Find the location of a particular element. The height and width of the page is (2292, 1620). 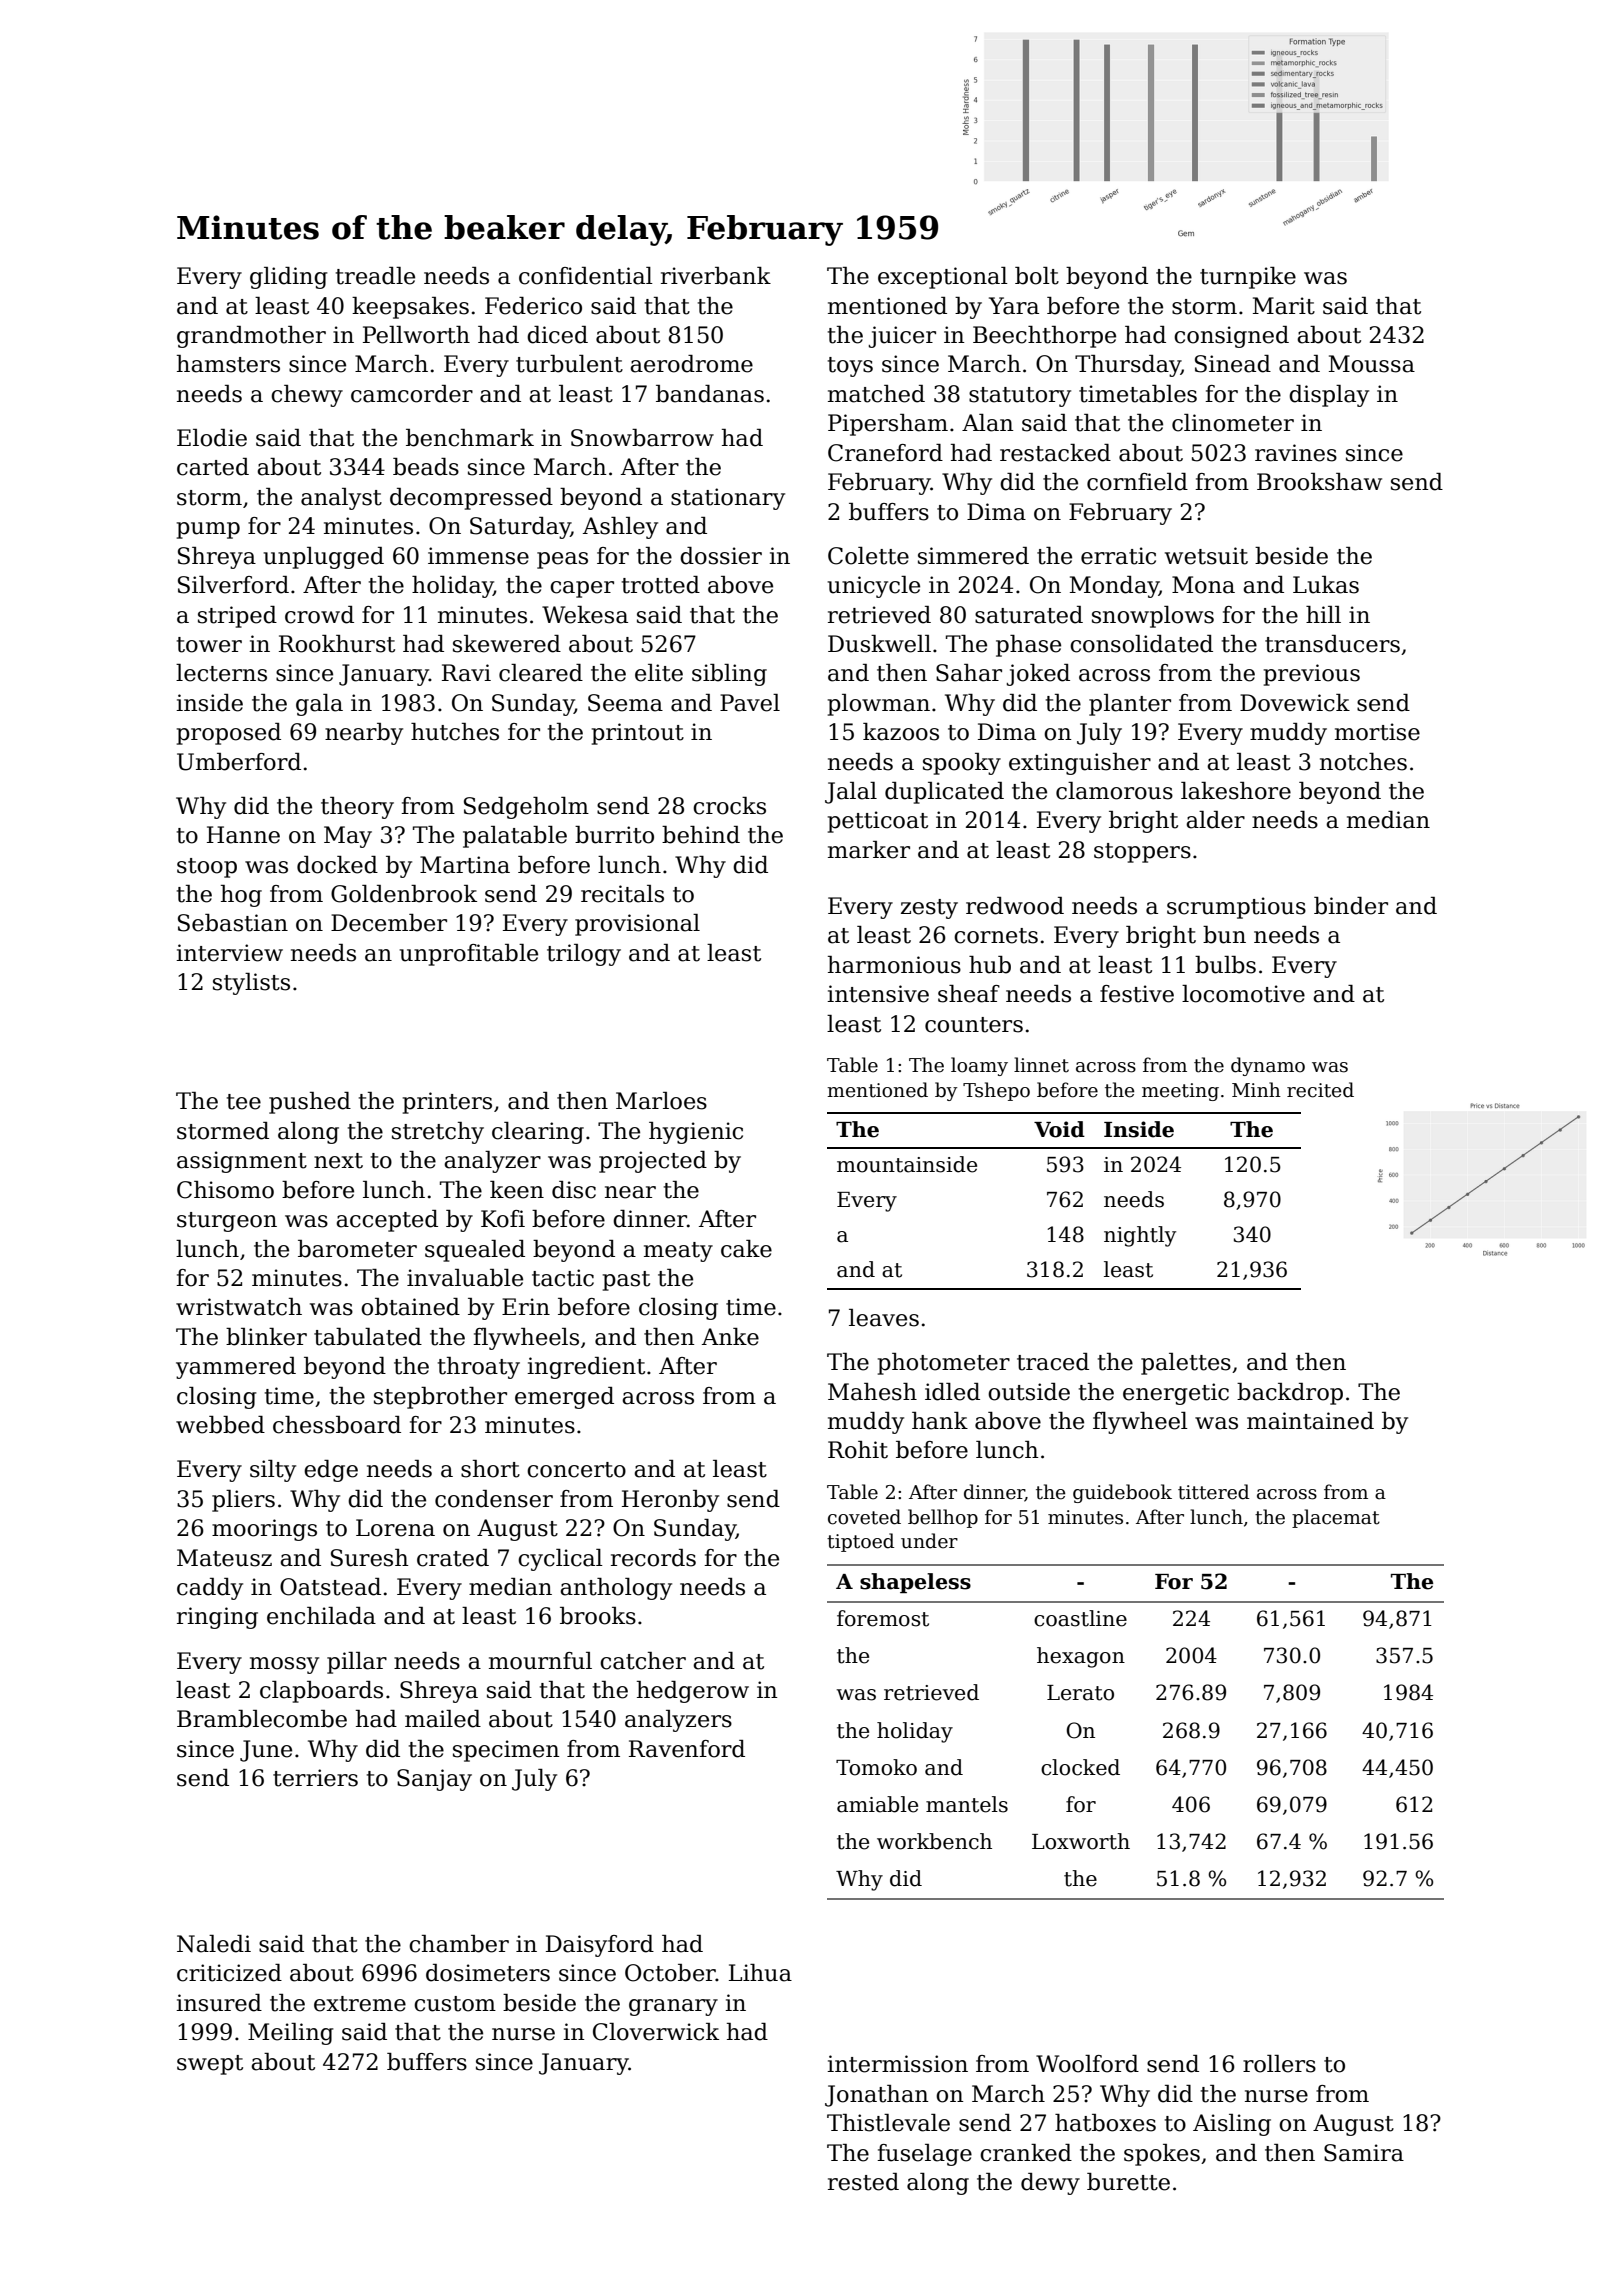

hygienic is located at coordinates (696, 1133).
